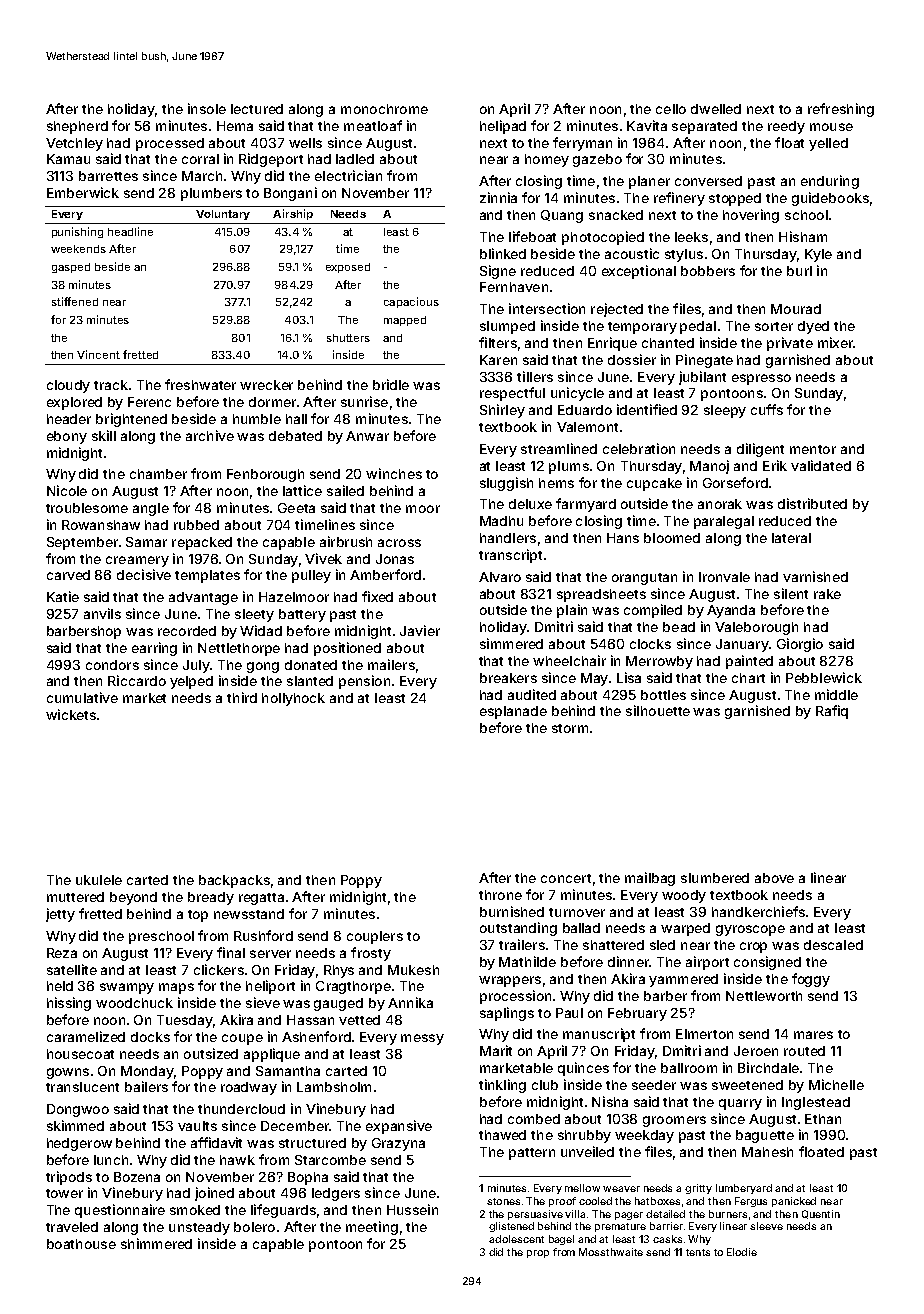 This screenshot has width=924, height=1314. What do you see at coordinates (833, 945) in the screenshot?
I see `descaled` at bounding box center [833, 945].
